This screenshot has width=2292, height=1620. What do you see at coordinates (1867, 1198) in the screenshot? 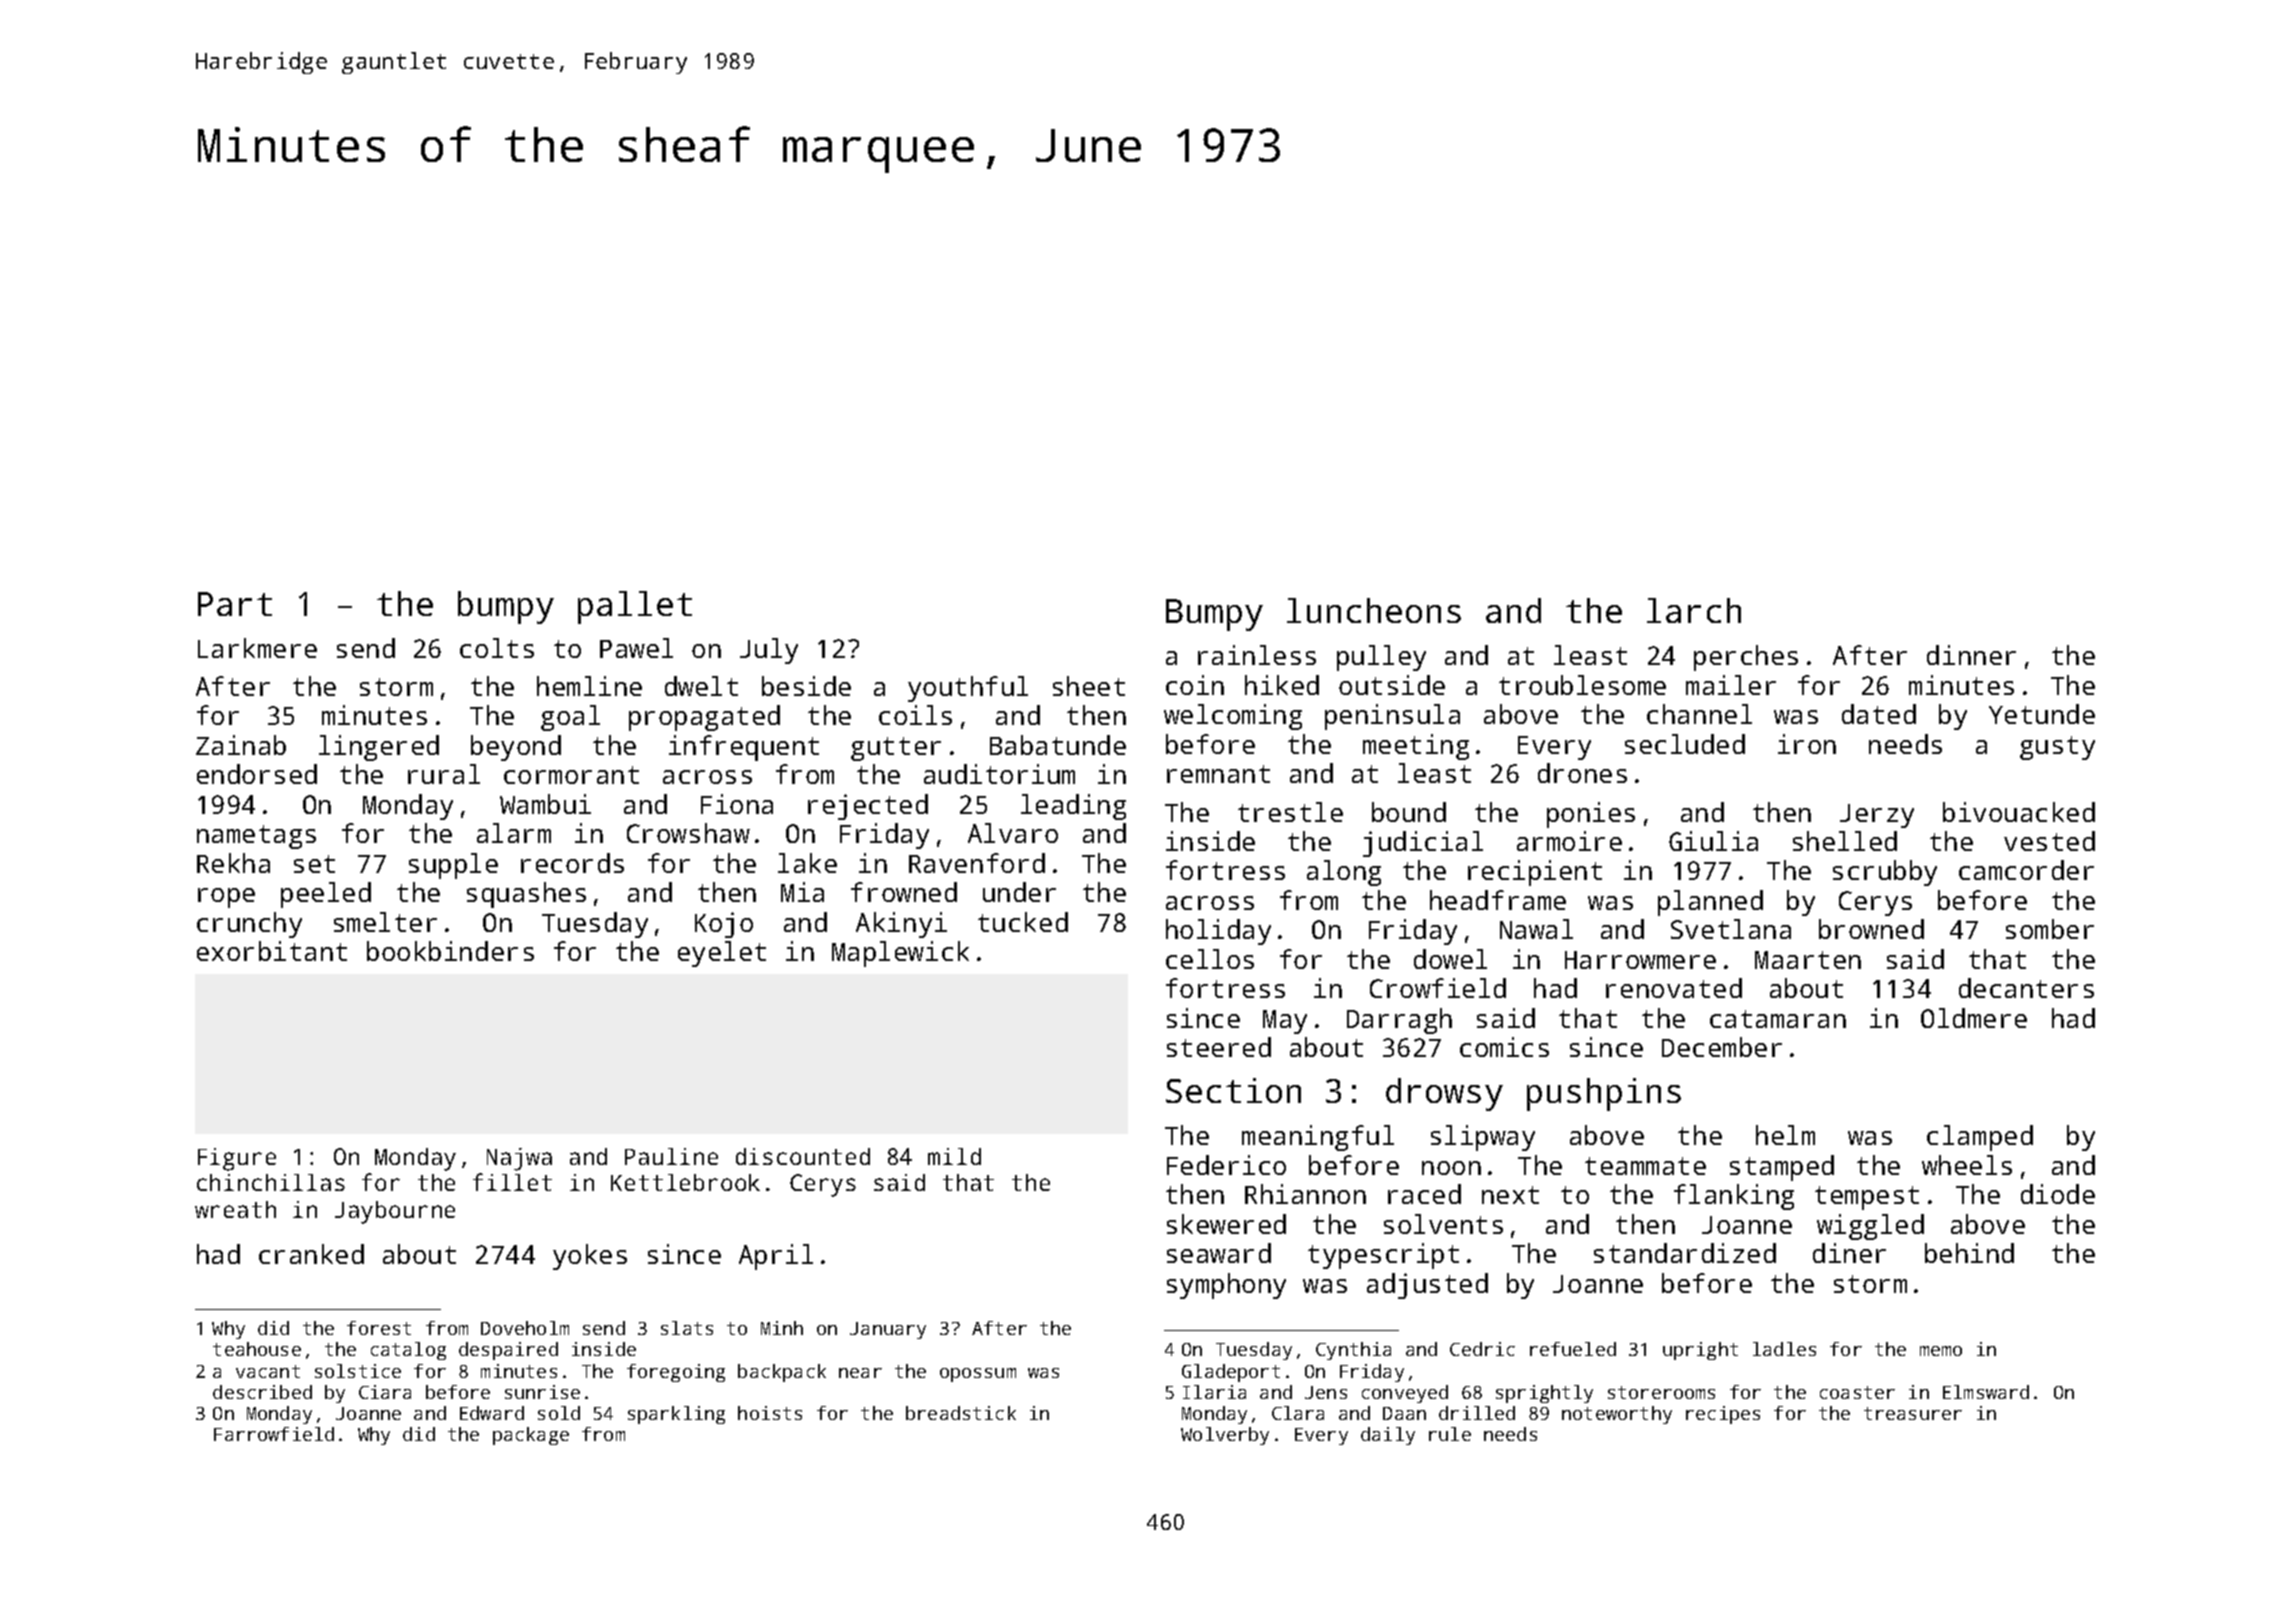
I see `tempest` at bounding box center [1867, 1198].
